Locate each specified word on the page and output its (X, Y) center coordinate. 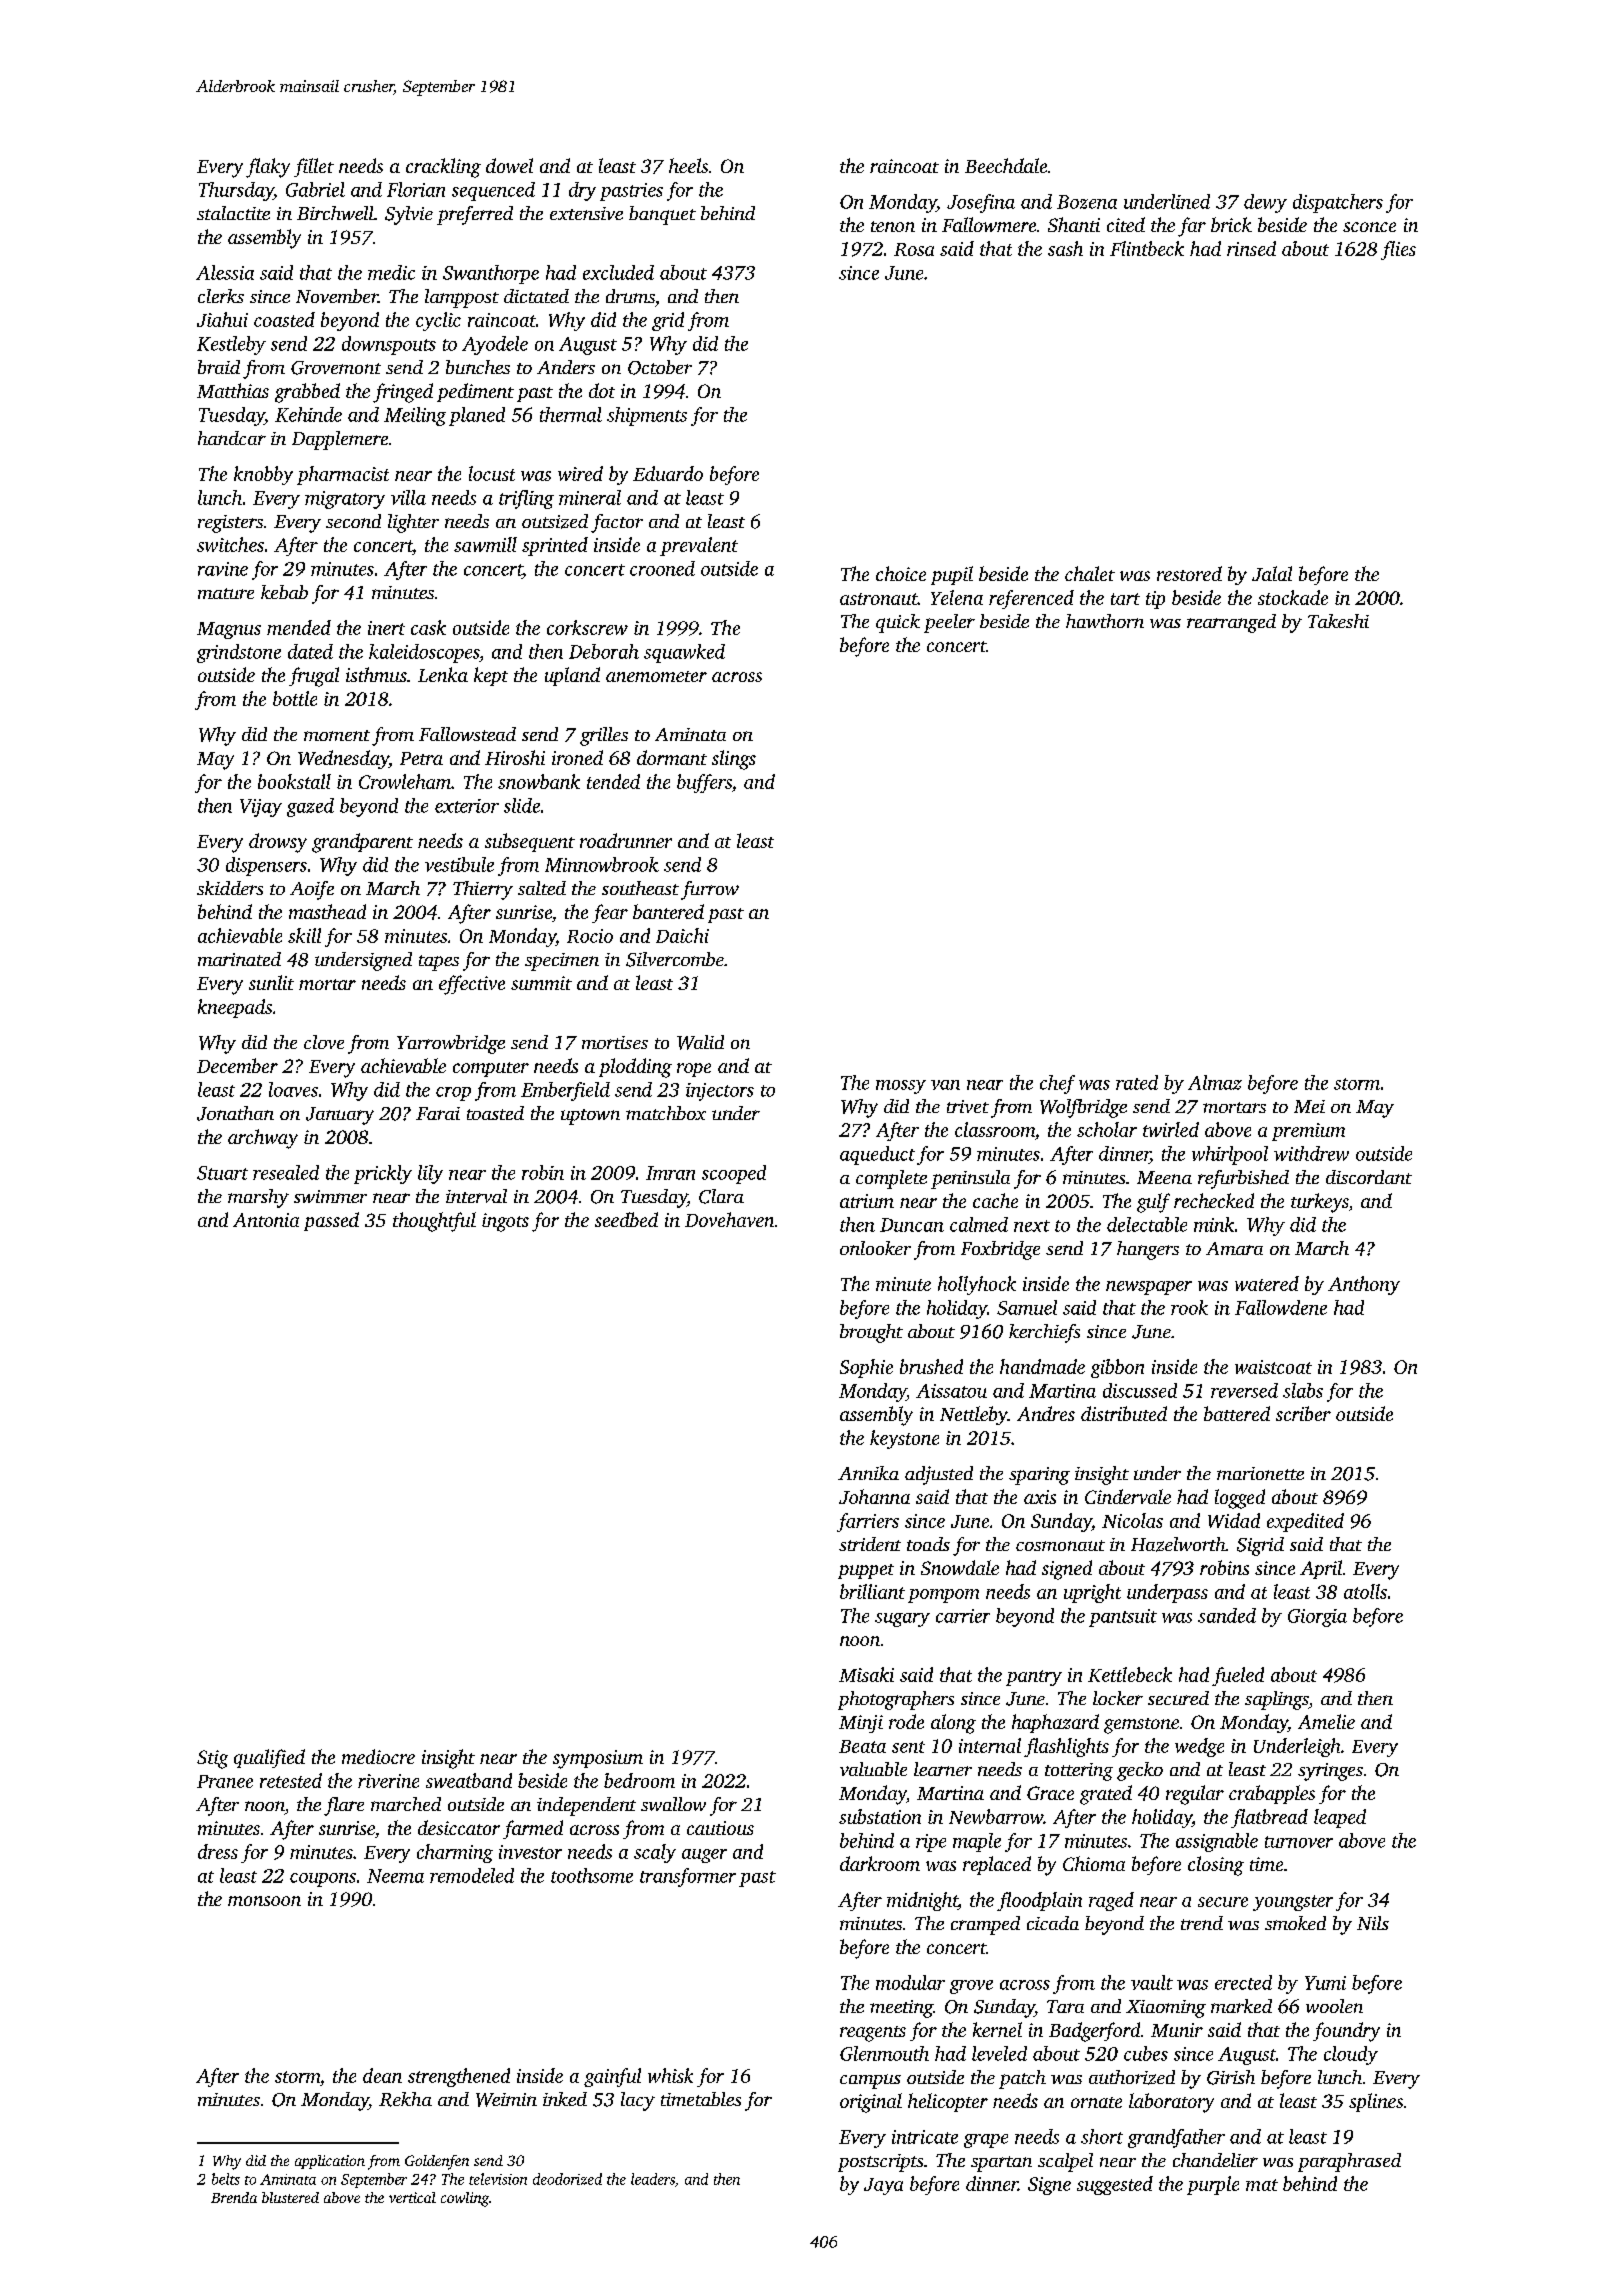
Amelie (1326, 1721)
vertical (412, 2197)
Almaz (1215, 1082)
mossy (901, 1087)
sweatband (469, 1780)
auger (704, 1856)
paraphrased (1349, 2162)
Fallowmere (989, 224)
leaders (653, 2179)
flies (1398, 250)
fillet (314, 167)
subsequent (530, 842)
